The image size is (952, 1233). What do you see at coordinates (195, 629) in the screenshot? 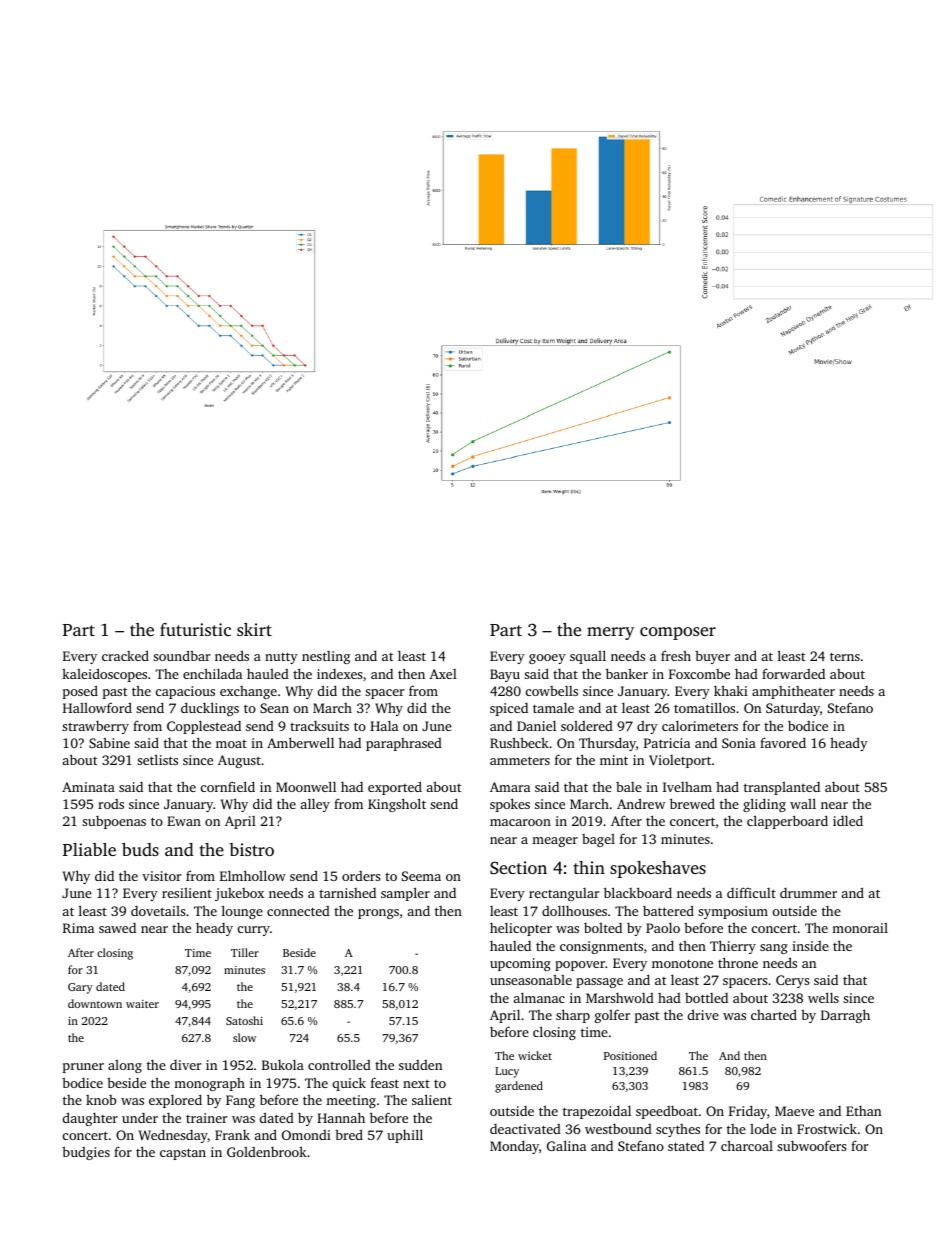
I see `futuristic` at bounding box center [195, 629].
